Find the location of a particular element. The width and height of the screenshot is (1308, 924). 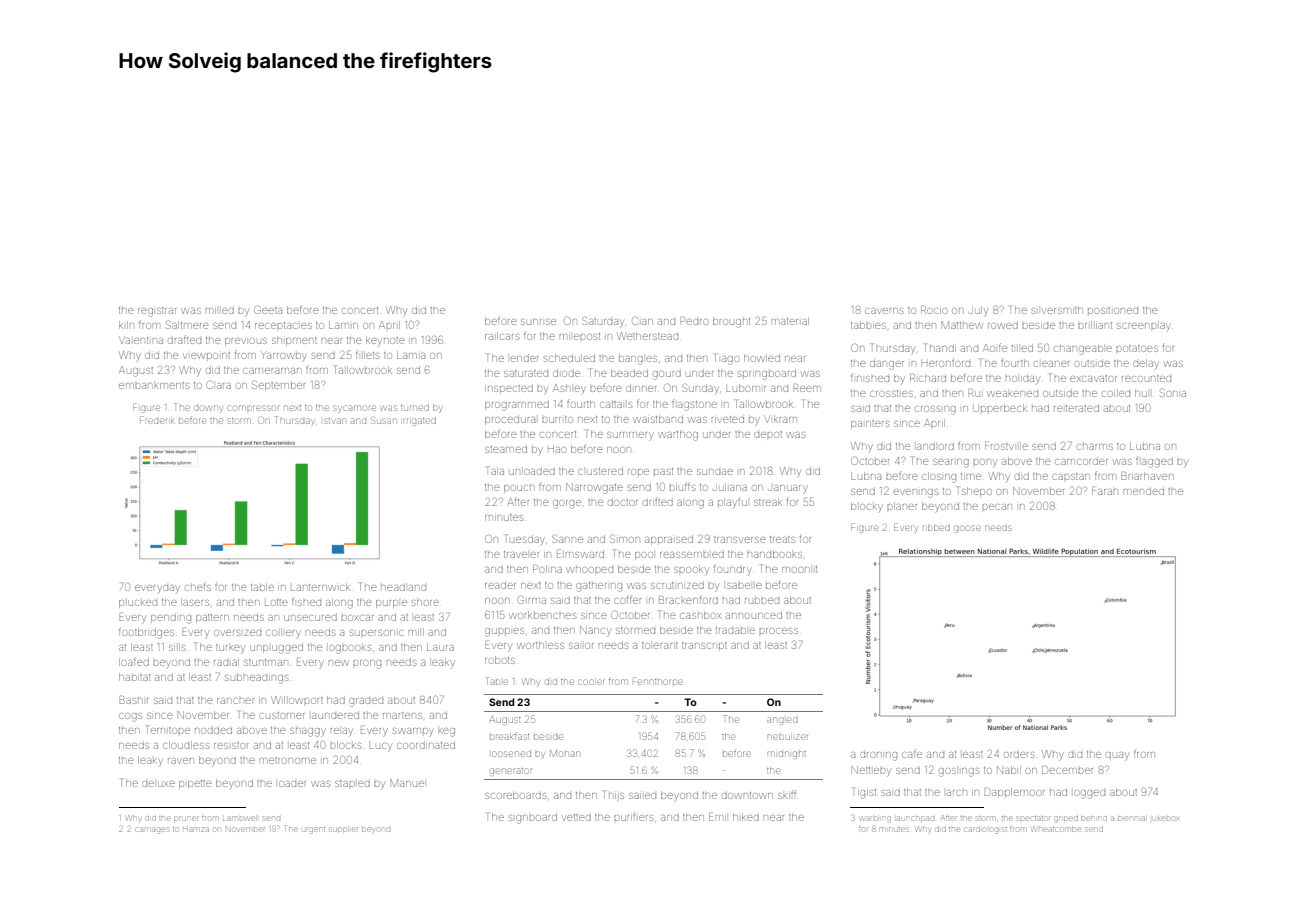

boxcar is located at coordinates (357, 618).
